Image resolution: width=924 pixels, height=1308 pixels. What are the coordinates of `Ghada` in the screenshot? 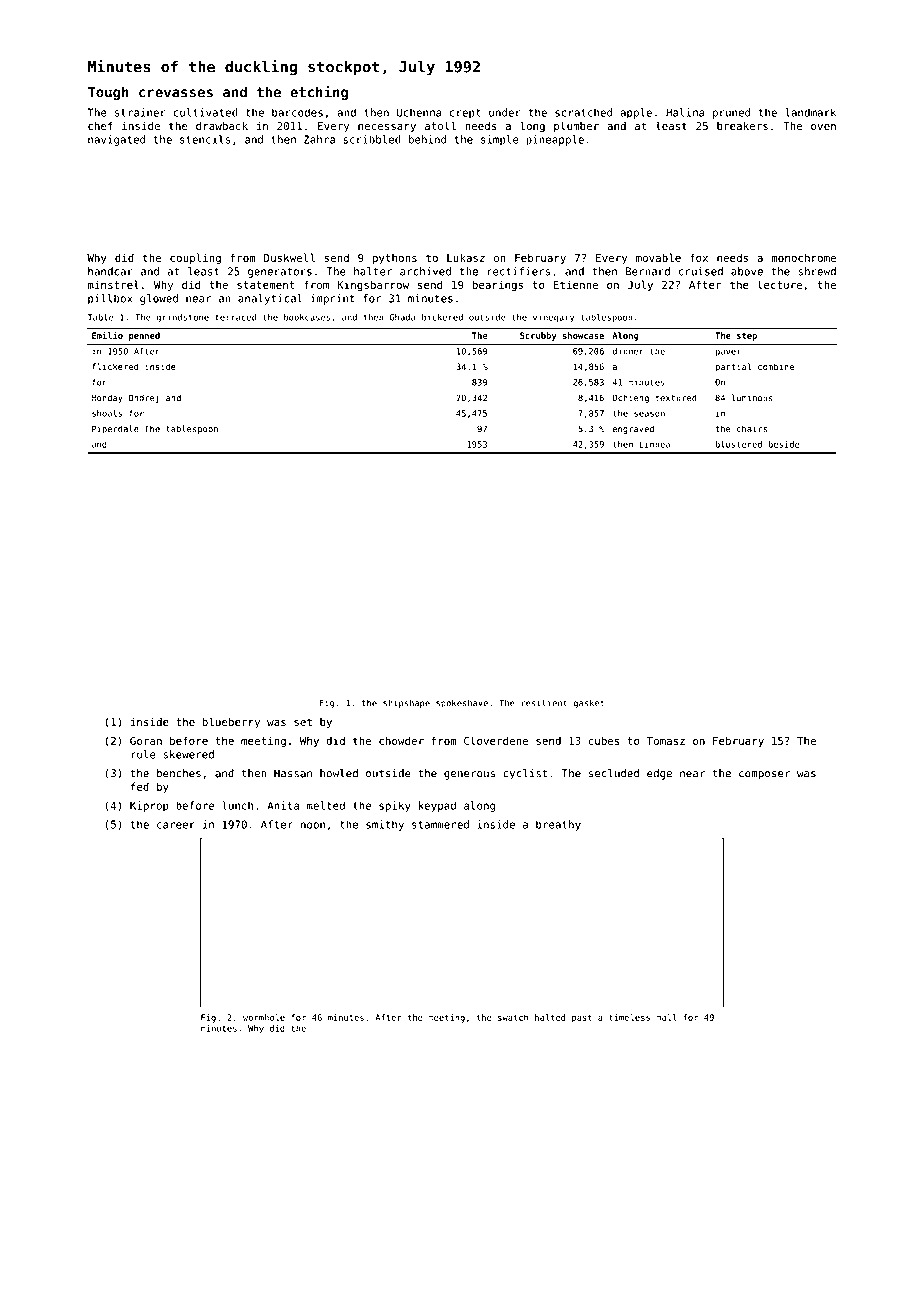 It's located at (402, 317).
